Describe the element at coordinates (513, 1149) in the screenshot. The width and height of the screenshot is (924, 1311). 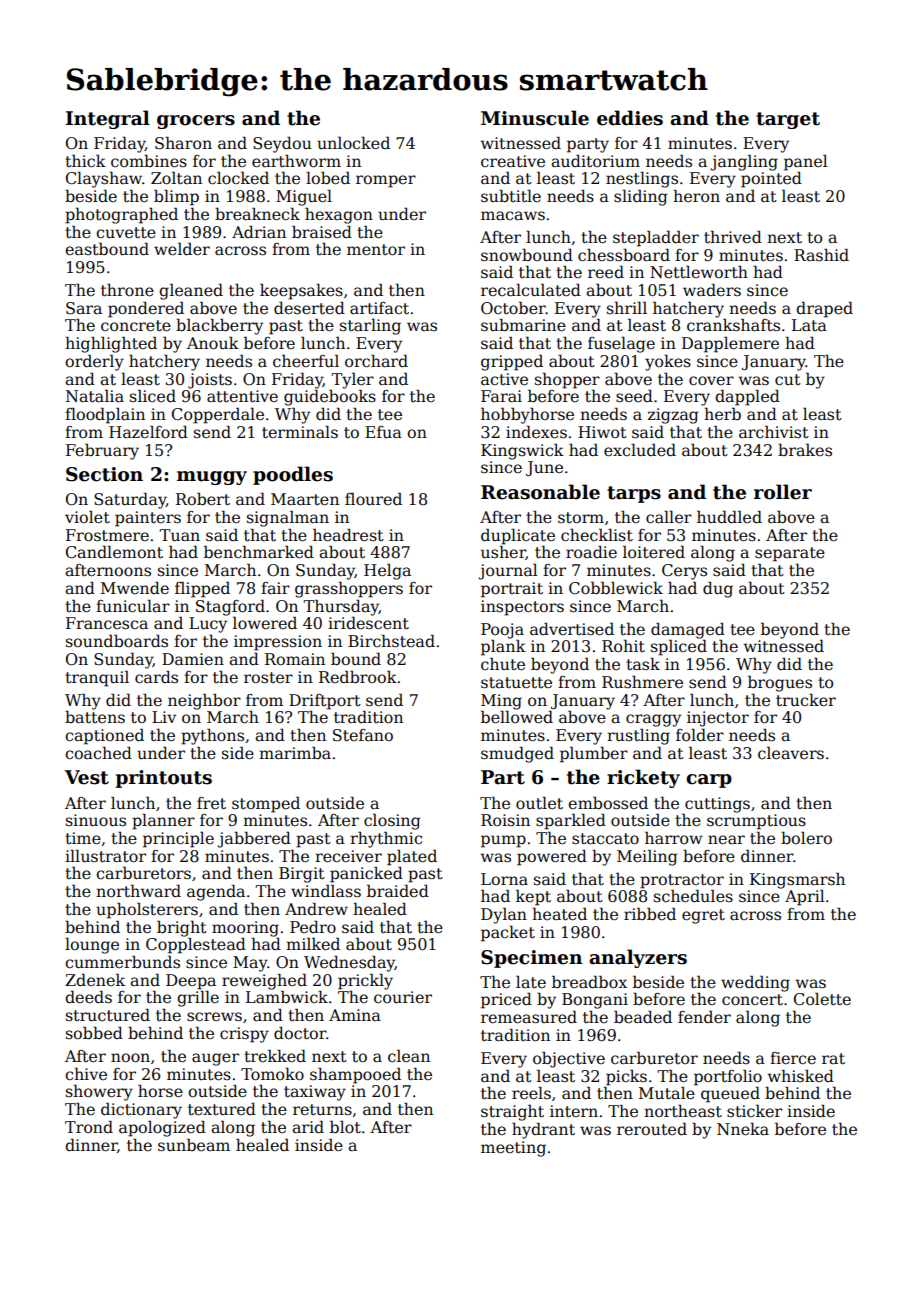
I see `meeting` at that location.
